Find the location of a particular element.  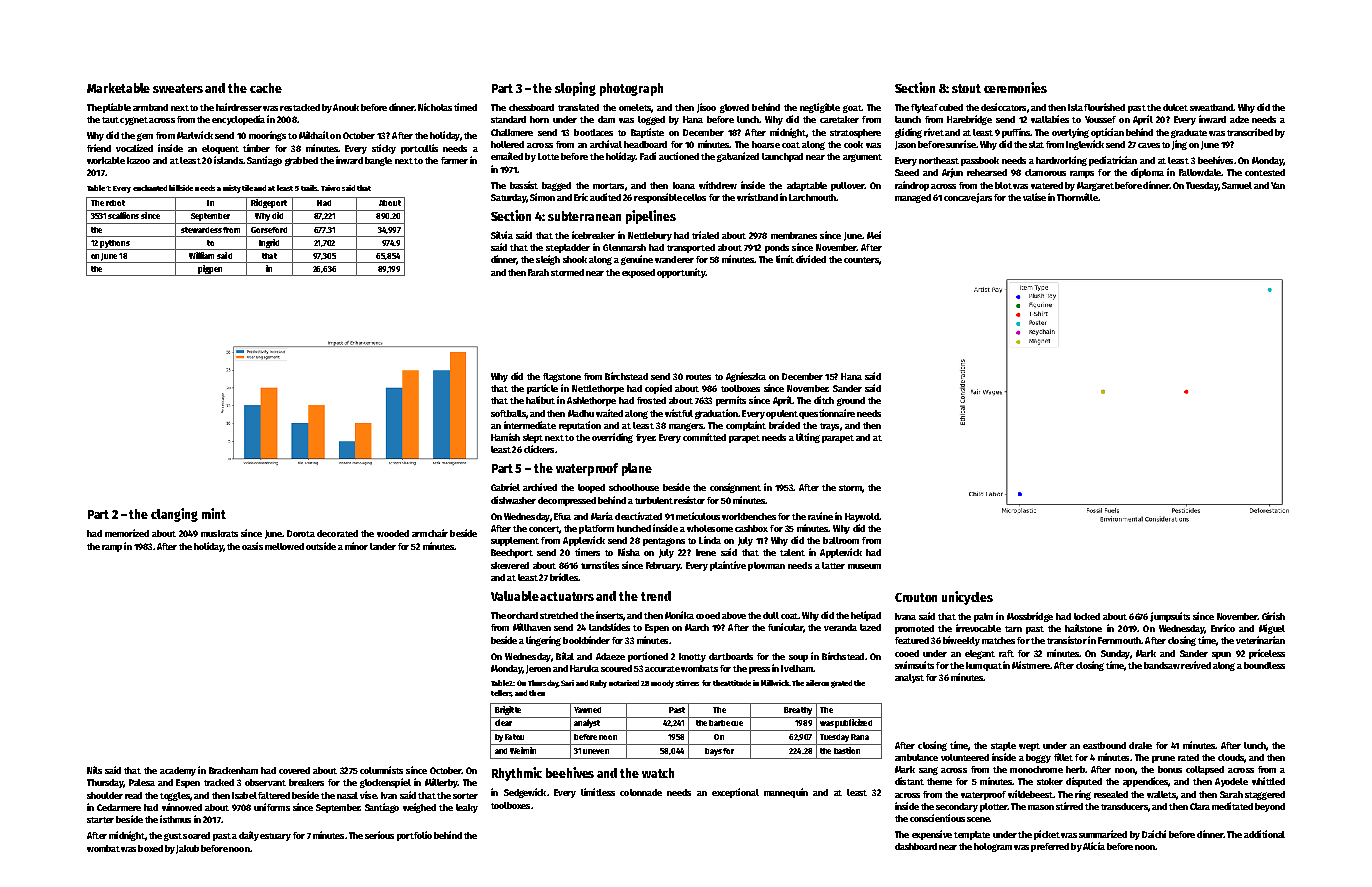

bandsaw is located at coordinates (1162, 665).
